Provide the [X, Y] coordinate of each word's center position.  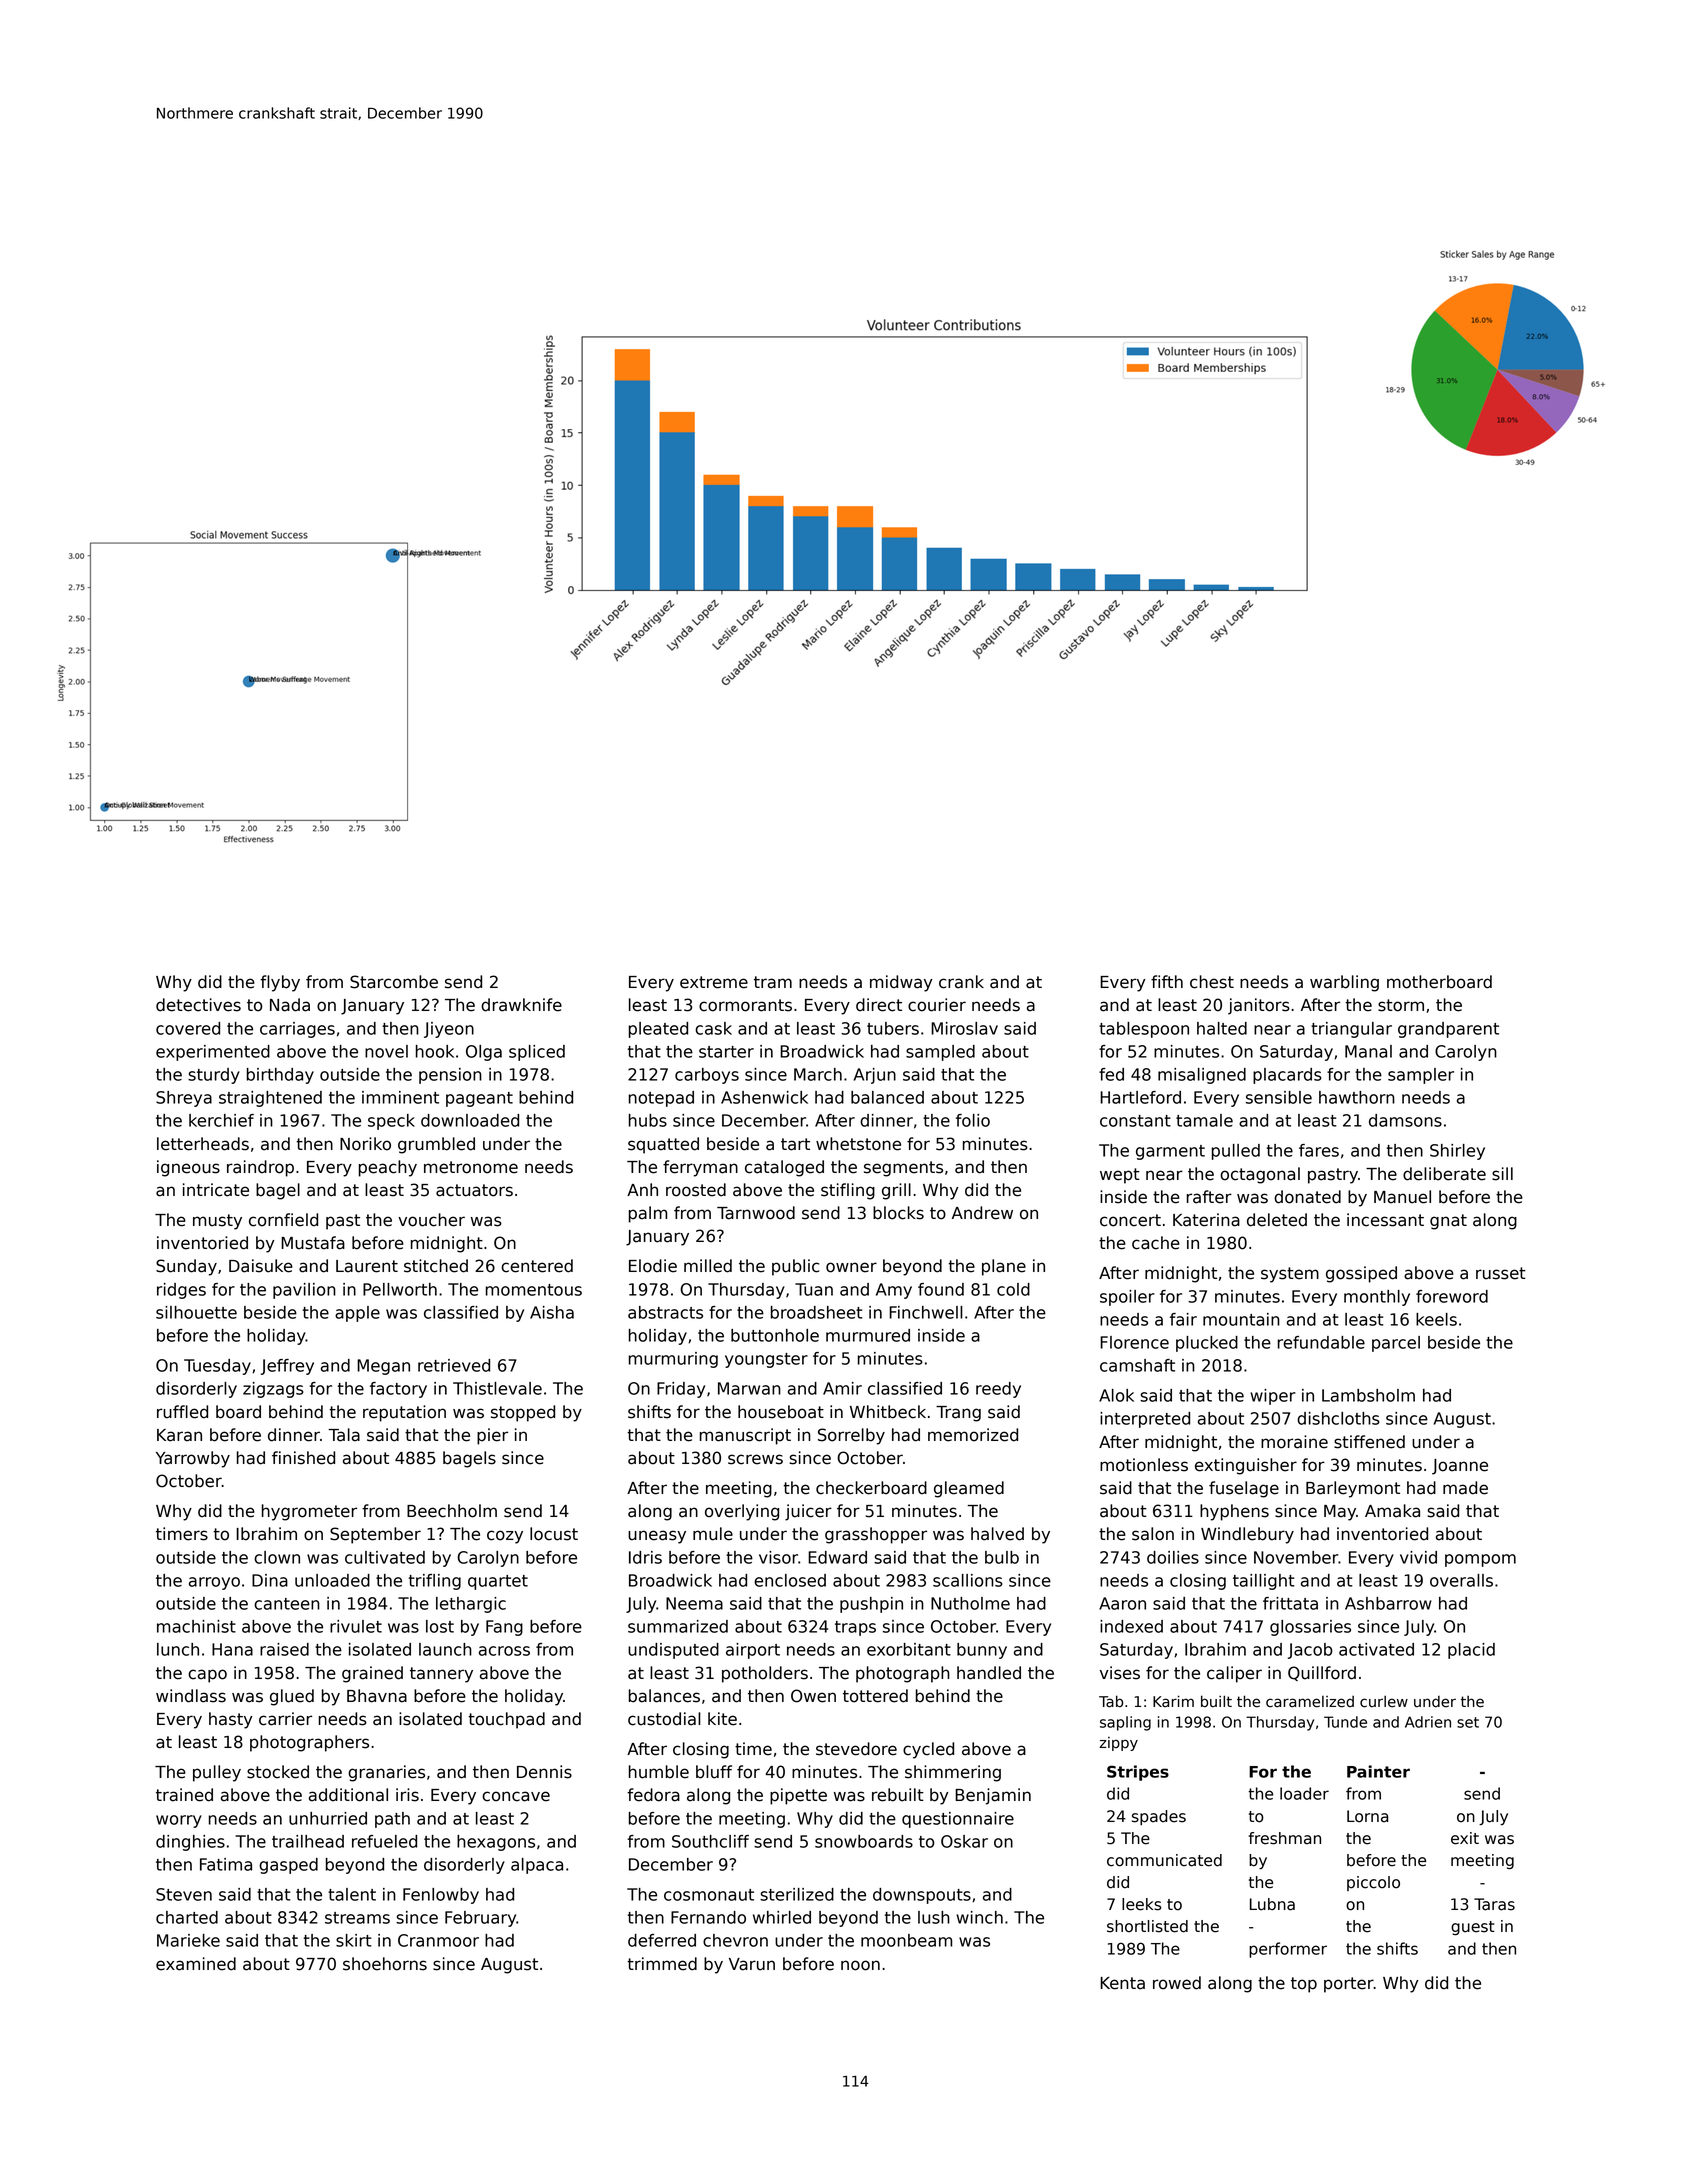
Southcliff [710, 1841]
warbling [1344, 983]
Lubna [1272, 1904]
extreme [714, 982]
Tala [344, 1435]
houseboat [781, 1412]
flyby [280, 983]
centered [537, 1266]
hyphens [1234, 1512]
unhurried [328, 1818]
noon [860, 1965]
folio [973, 1120]
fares [1319, 1150]
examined [196, 1964]
